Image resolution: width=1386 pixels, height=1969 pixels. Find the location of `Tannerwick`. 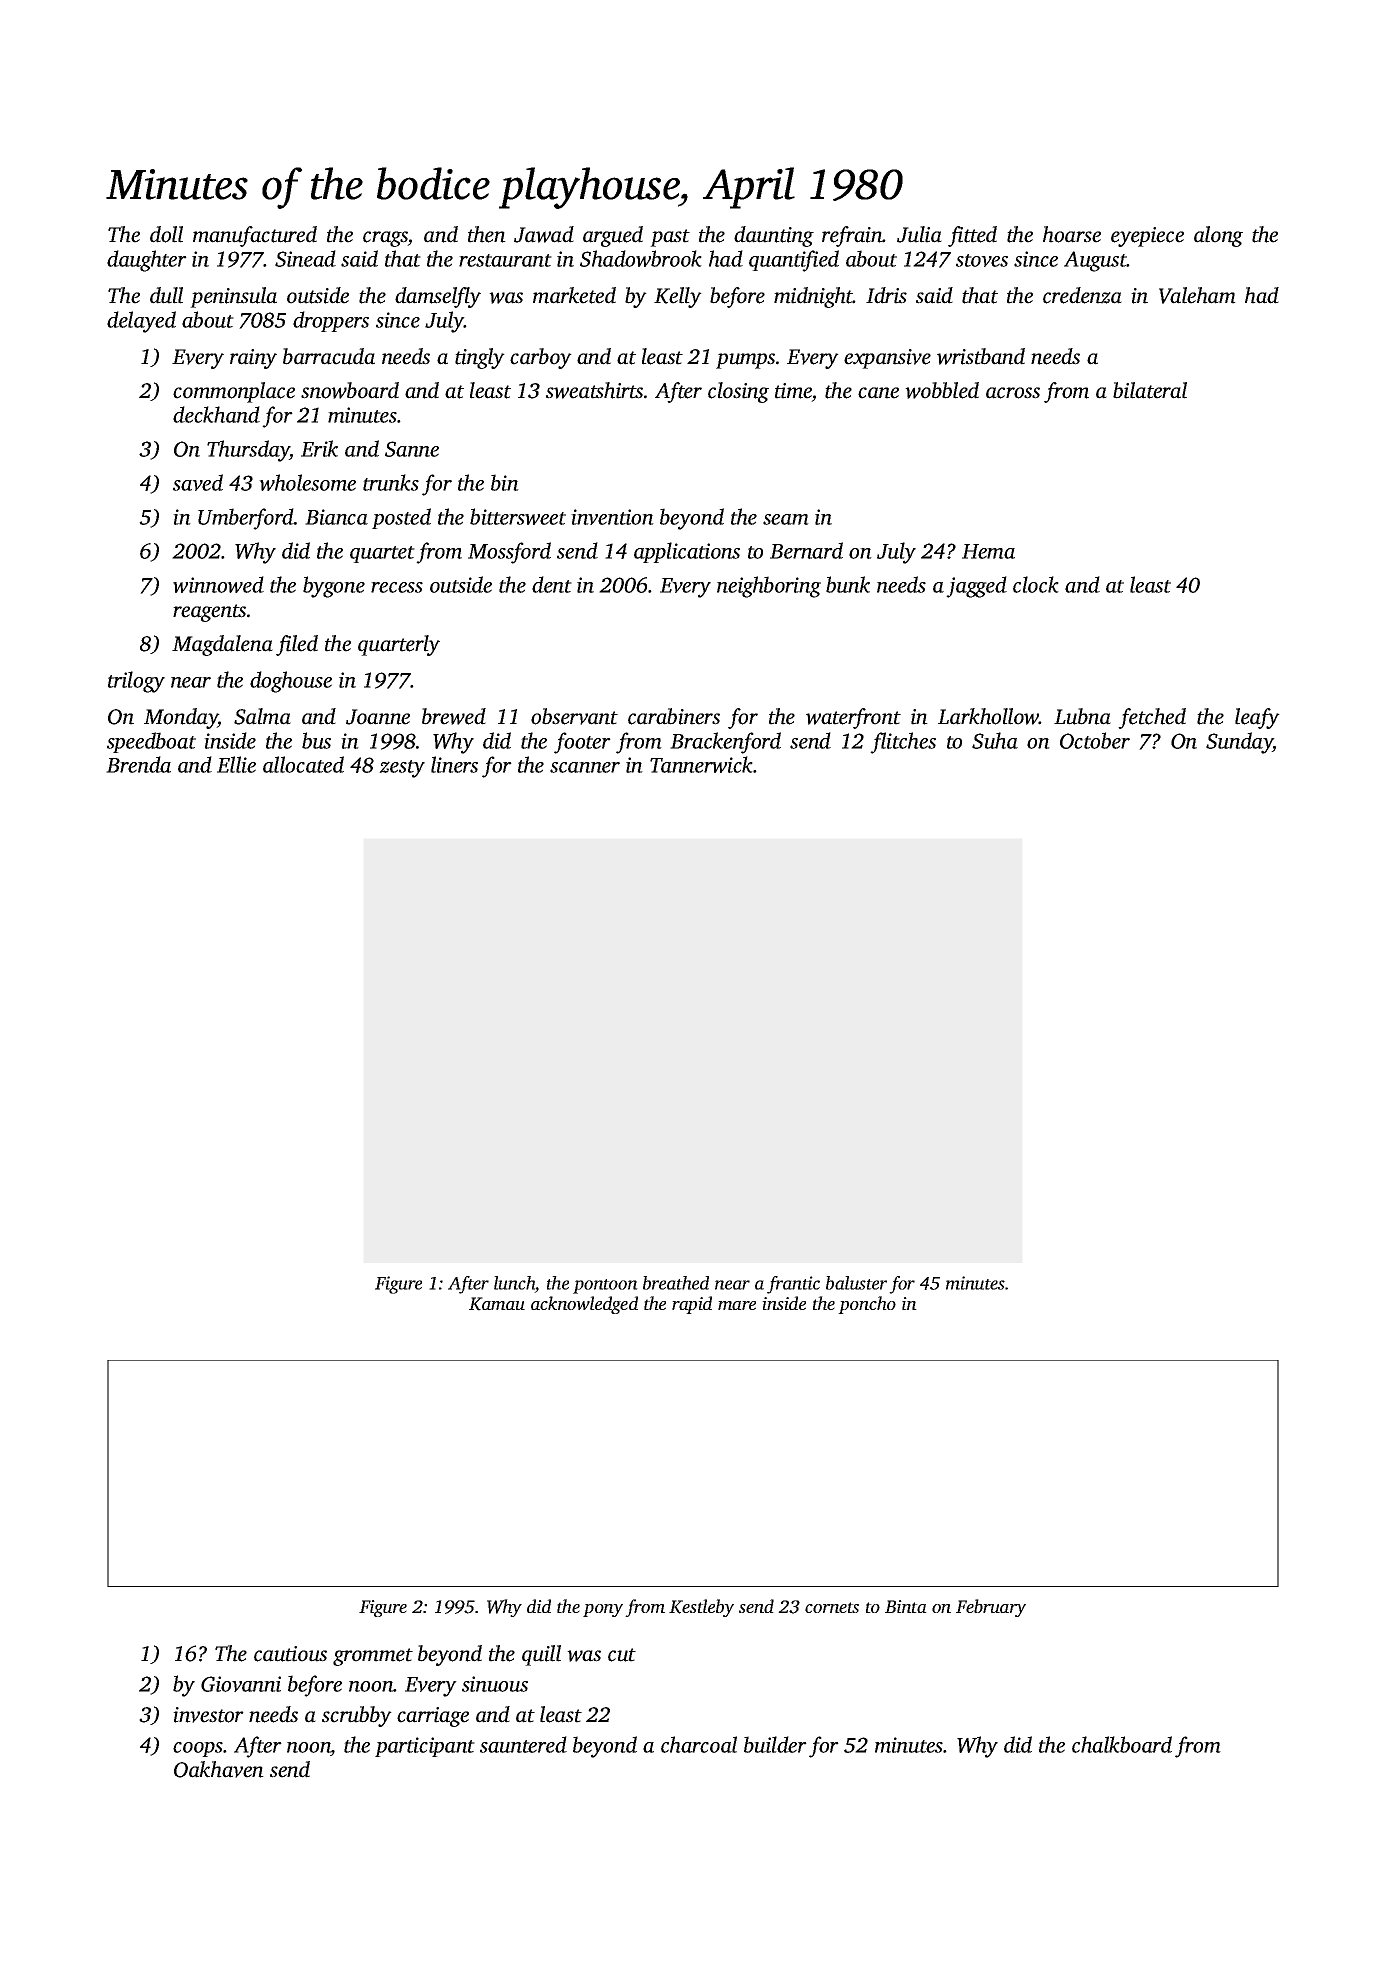

Tannerwick is located at coordinates (701, 764).
